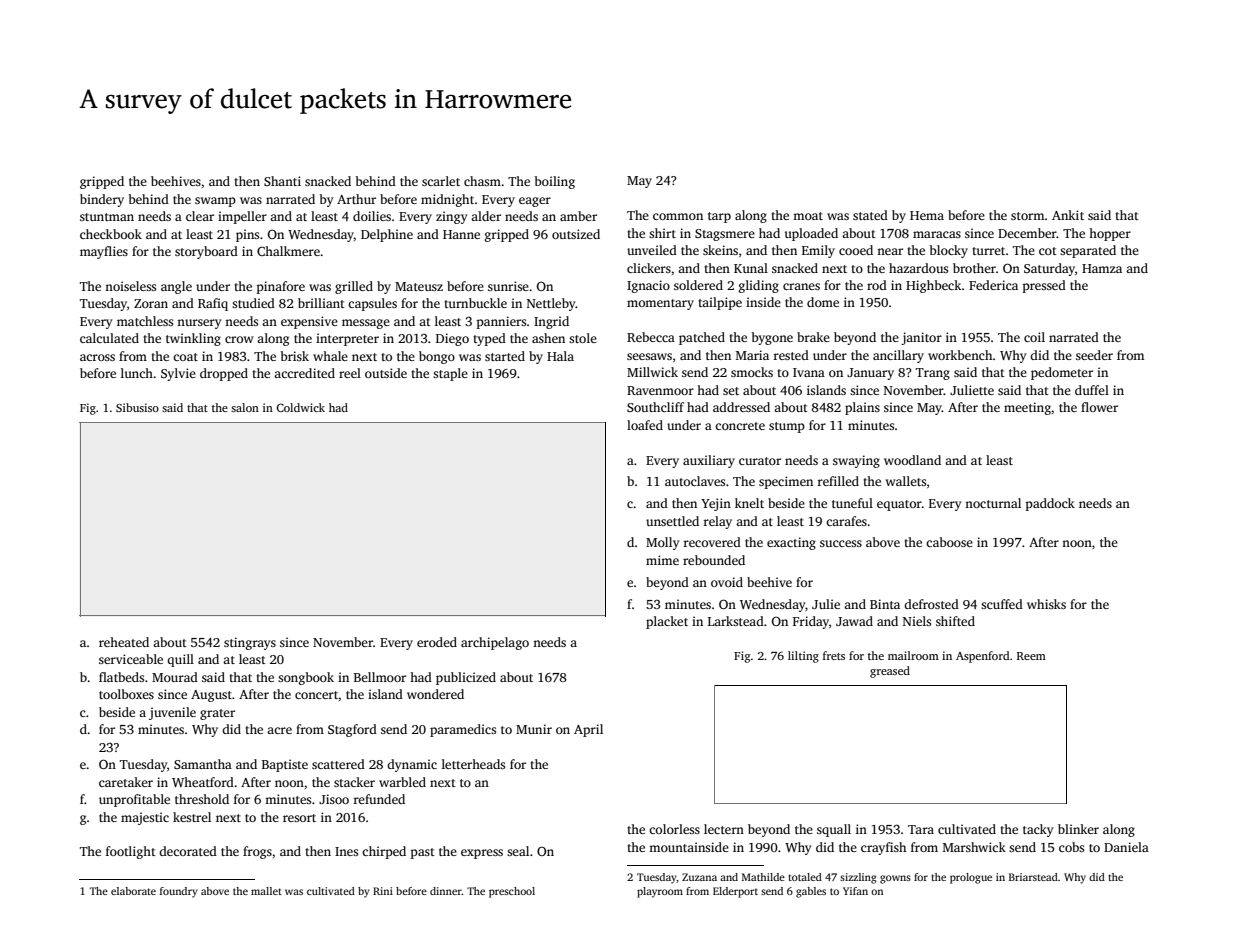 The height and width of the screenshot is (952, 1233). What do you see at coordinates (354, 782) in the screenshot?
I see `stacker` at bounding box center [354, 782].
